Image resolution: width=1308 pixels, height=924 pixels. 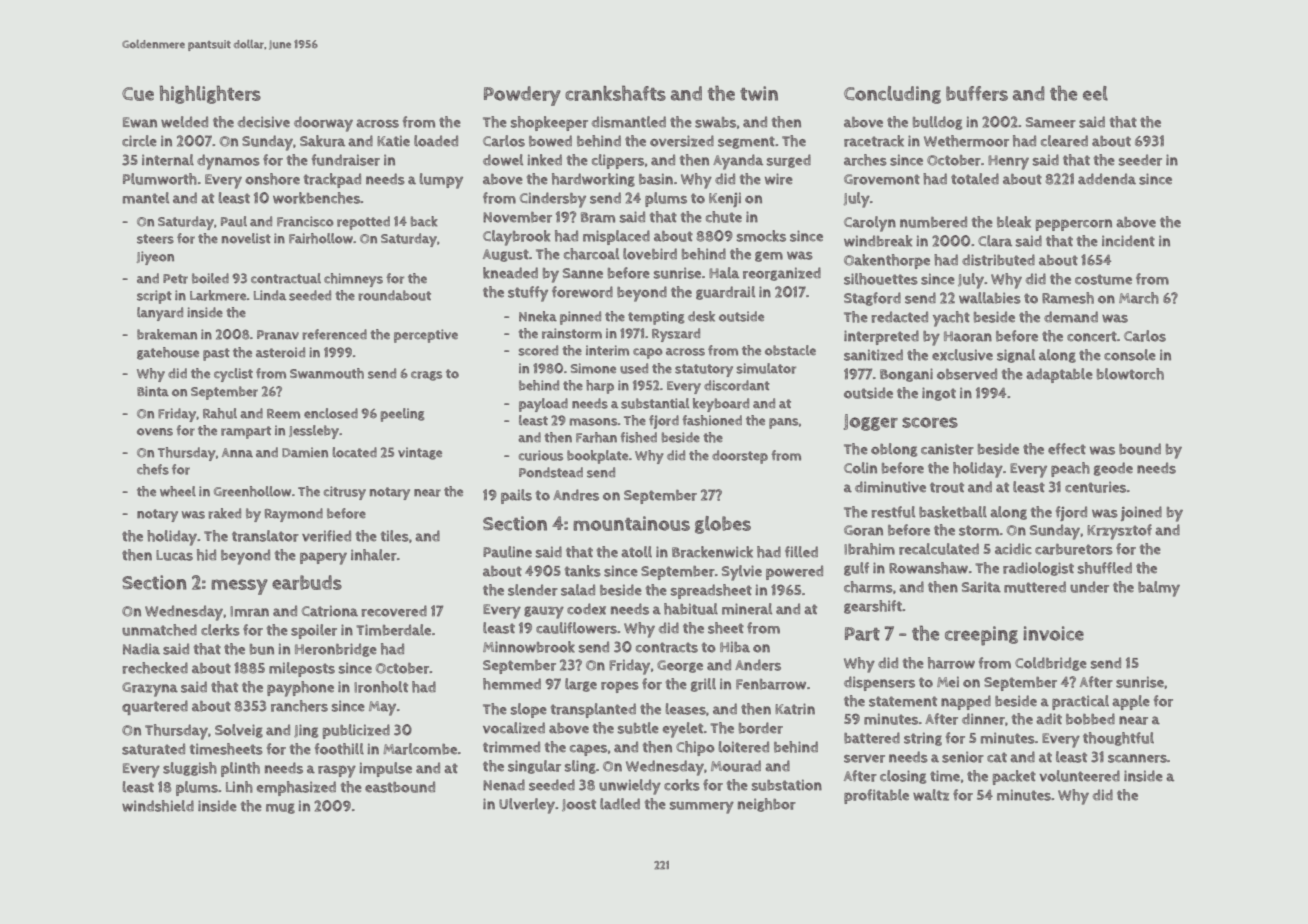 I want to click on wallabies, so click(x=990, y=298).
